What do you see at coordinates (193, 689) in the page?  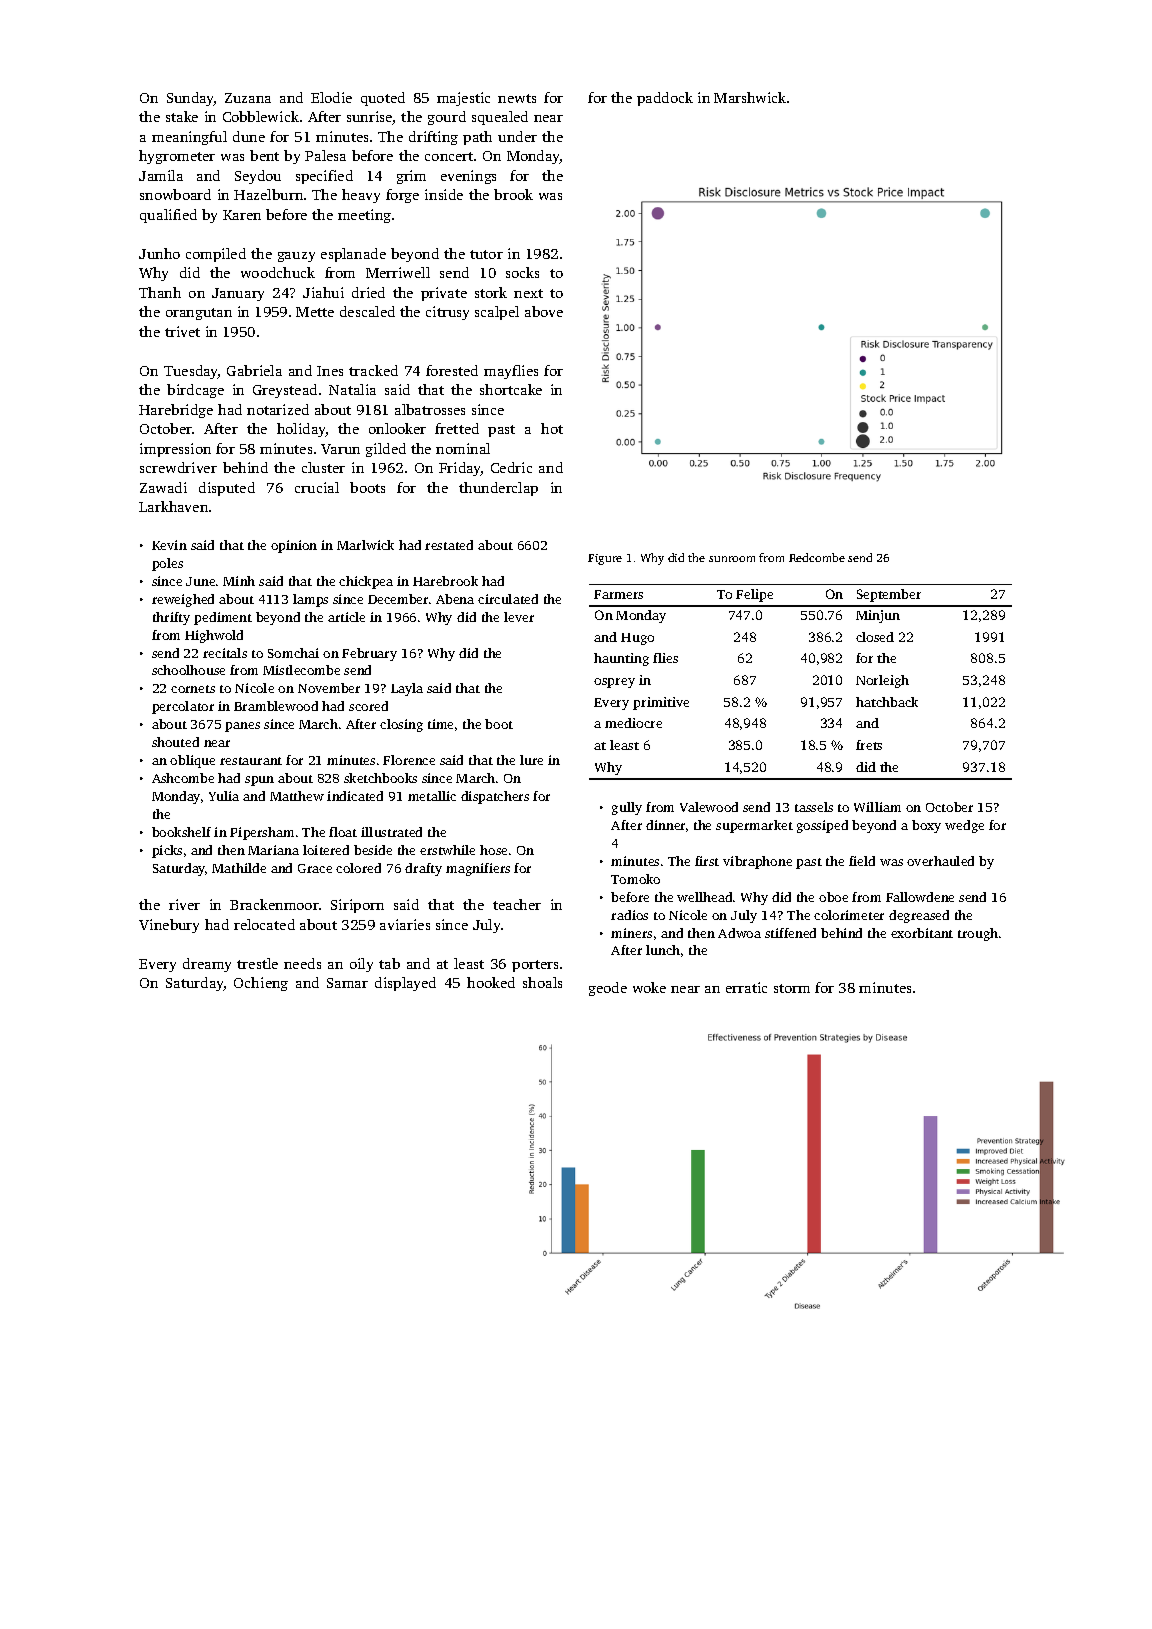 I see `cornets` at bounding box center [193, 689].
